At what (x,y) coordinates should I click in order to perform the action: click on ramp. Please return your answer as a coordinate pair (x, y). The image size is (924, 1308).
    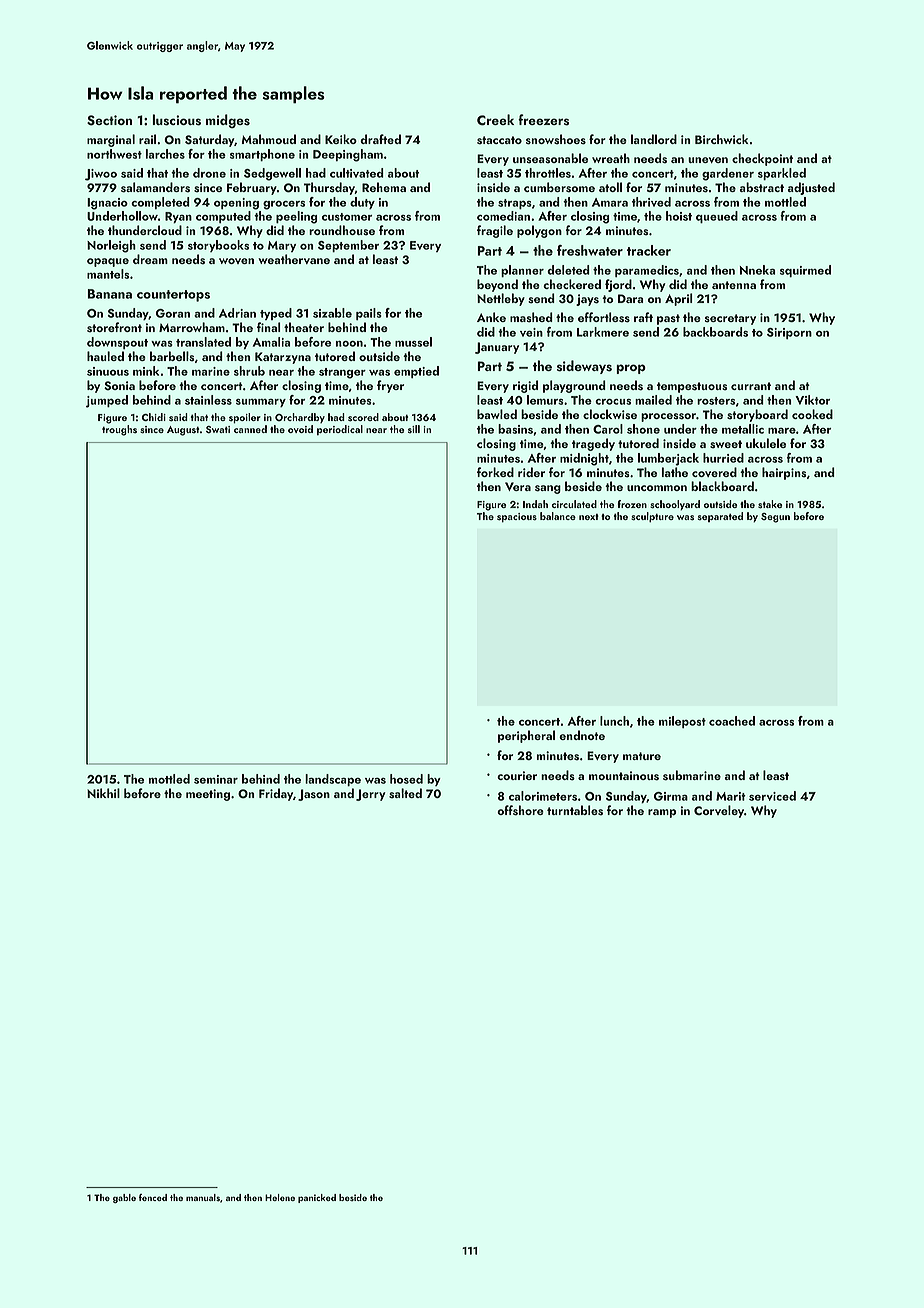
    Looking at the image, I should click on (662, 813).
